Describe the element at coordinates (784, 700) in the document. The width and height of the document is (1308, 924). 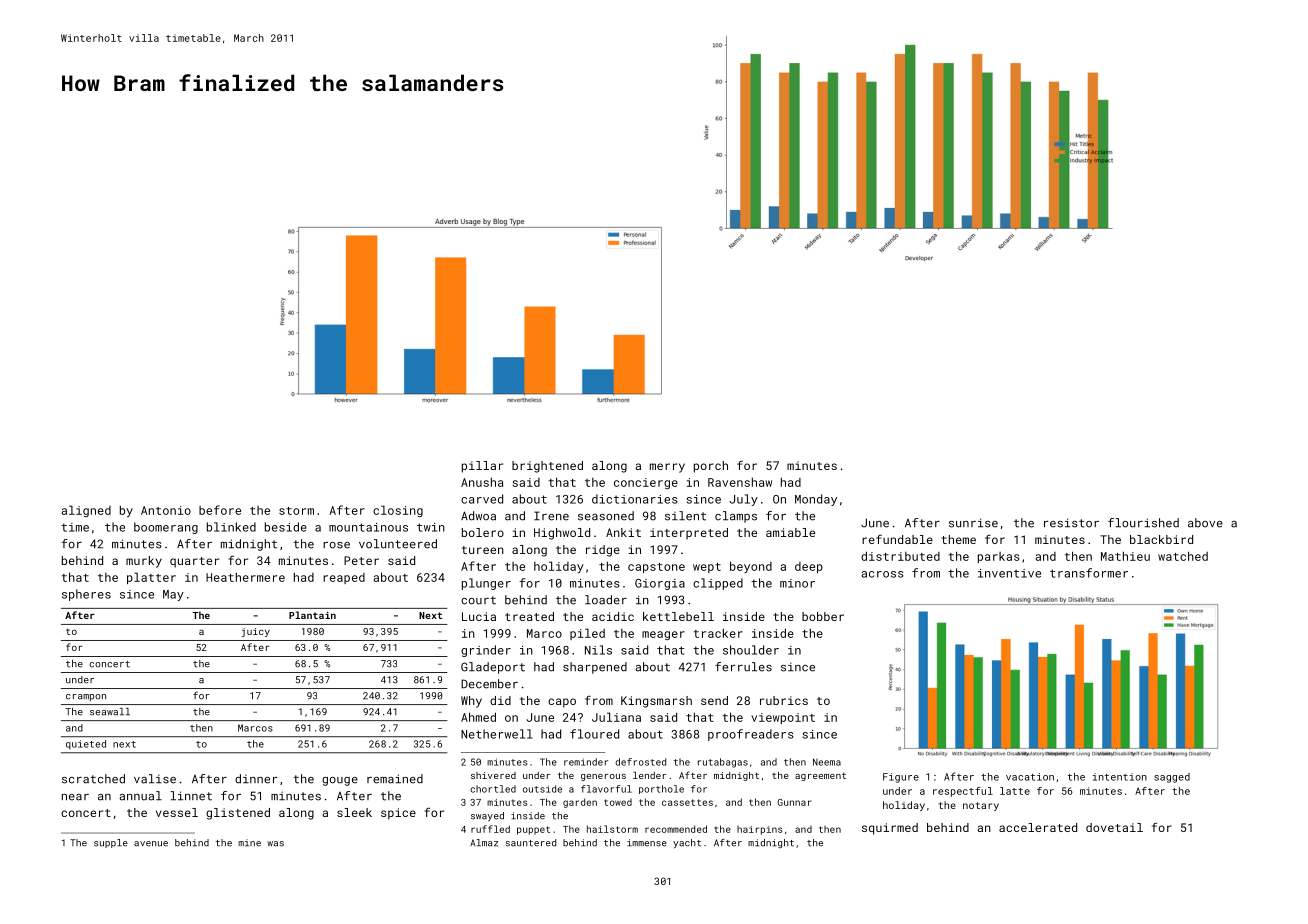
I see `rubrics` at that location.
